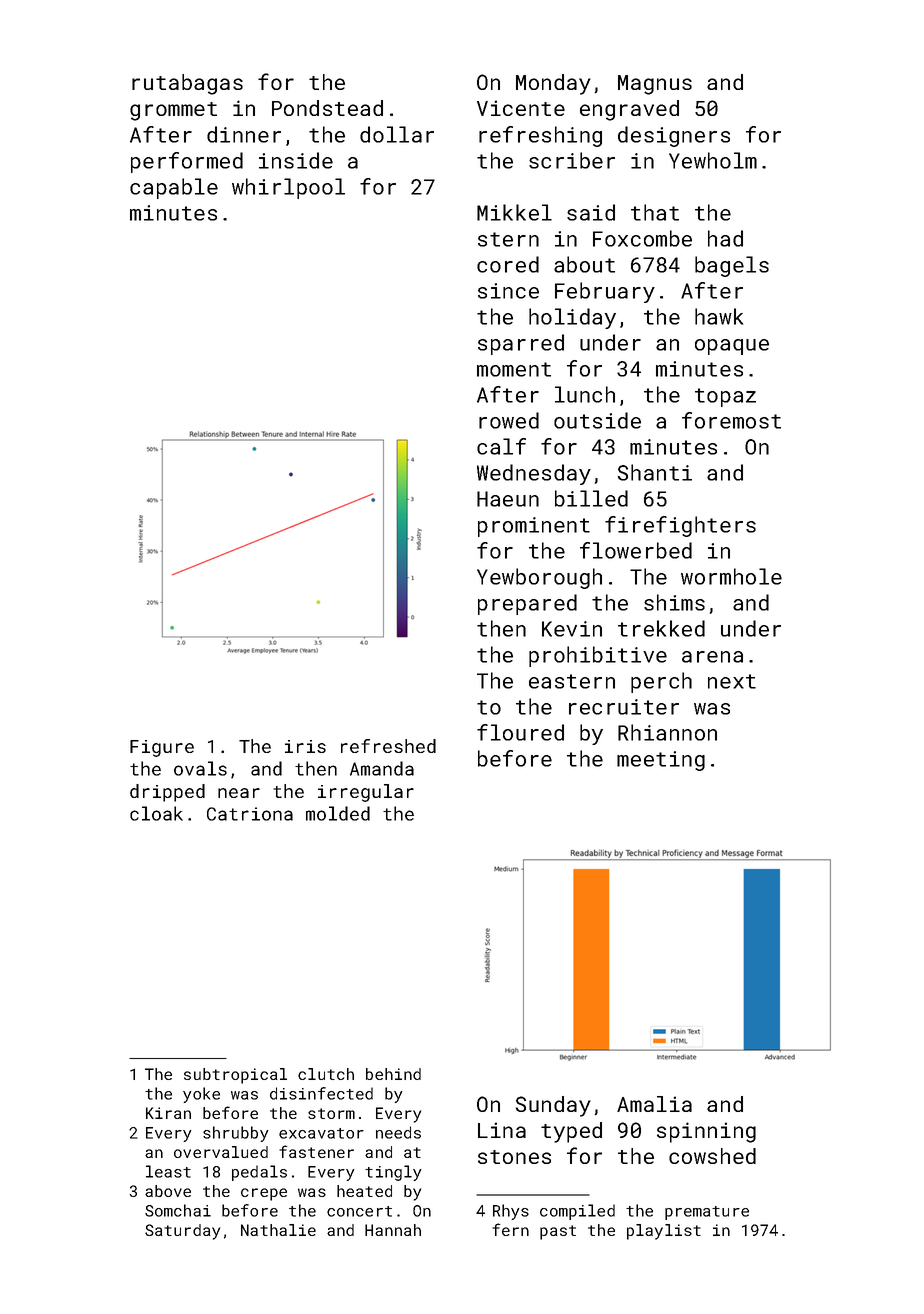 This screenshot has width=924, height=1314. What do you see at coordinates (174, 188) in the screenshot?
I see `capable` at bounding box center [174, 188].
